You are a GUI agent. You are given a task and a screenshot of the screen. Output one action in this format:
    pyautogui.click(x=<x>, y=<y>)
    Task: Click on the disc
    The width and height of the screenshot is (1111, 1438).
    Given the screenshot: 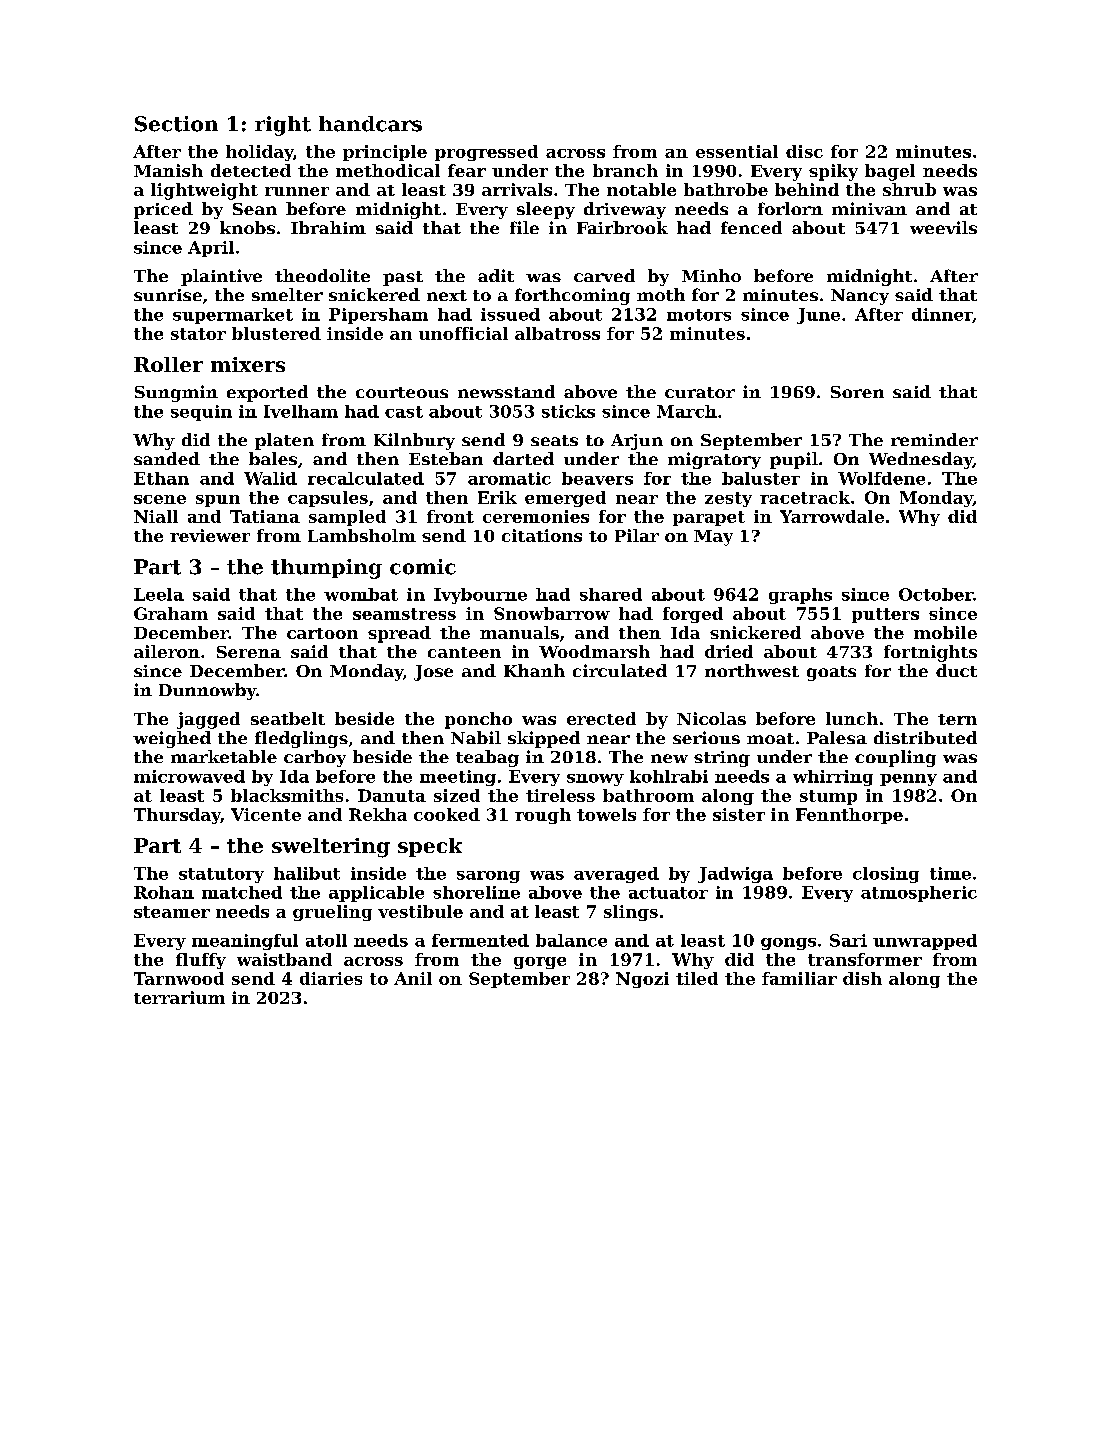 What is the action you would take?
    pyautogui.click(x=804, y=151)
